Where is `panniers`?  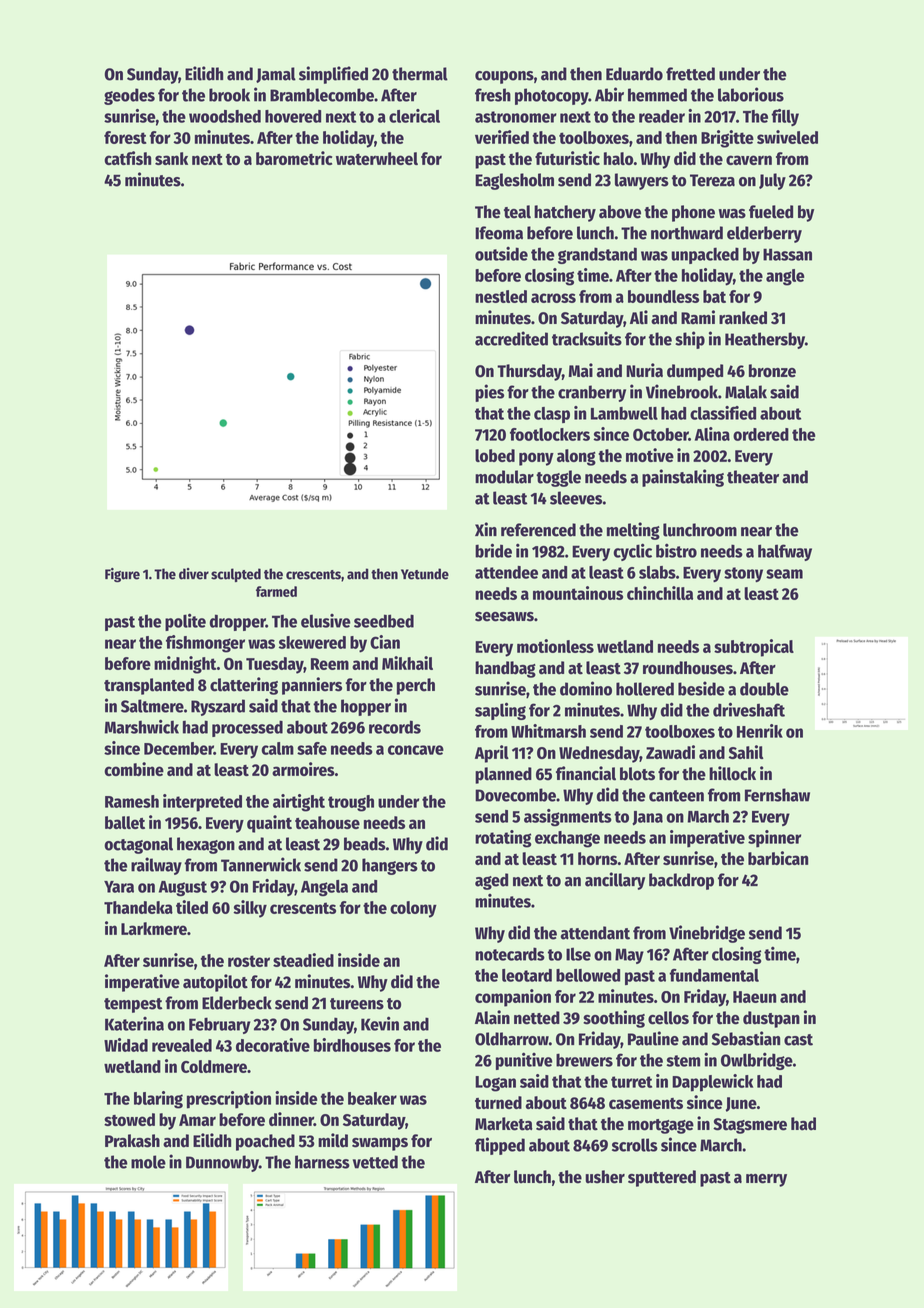
panniers is located at coordinates (312, 686).
